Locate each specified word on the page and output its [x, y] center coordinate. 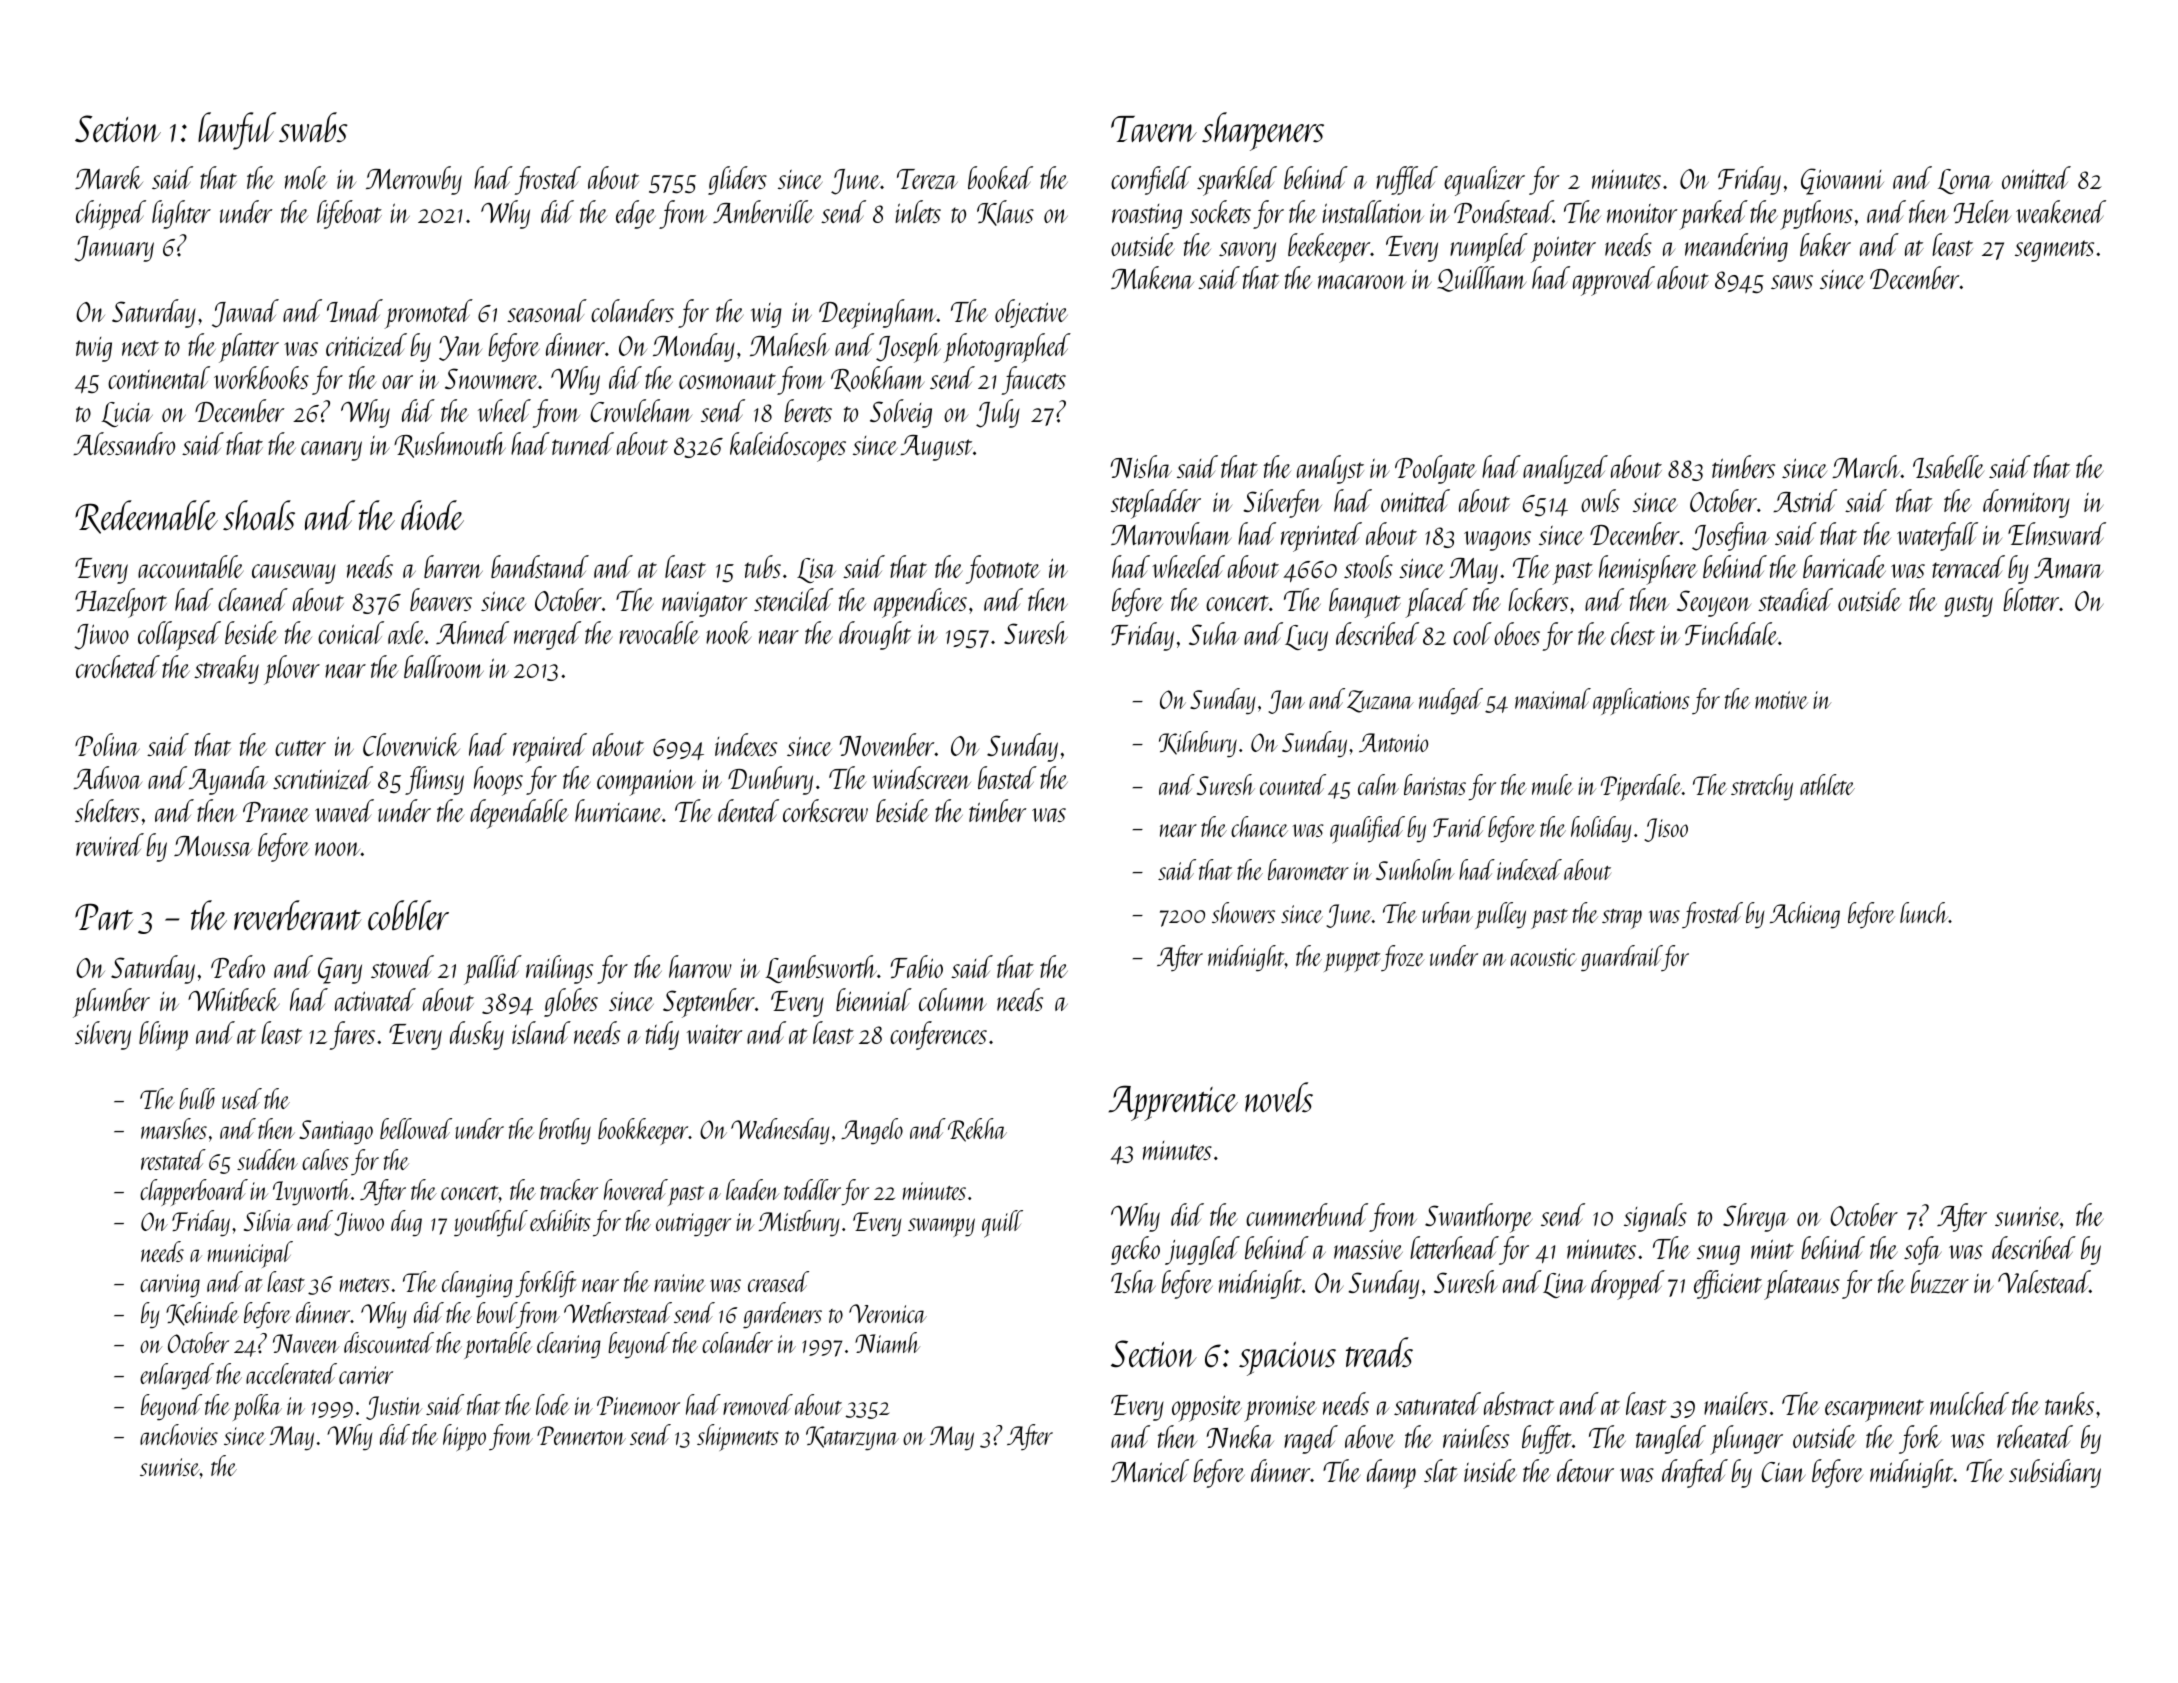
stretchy [1762, 787]
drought [875, 635]
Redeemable [146, 517]
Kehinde [202, 1314]
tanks [2069, 1403]
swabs [313, 127]
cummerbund [1307, 1214]
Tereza [927, 179]
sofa [1922, 1250]
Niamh [887, 1342]
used [242, 1098]
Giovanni [1842, 181]
